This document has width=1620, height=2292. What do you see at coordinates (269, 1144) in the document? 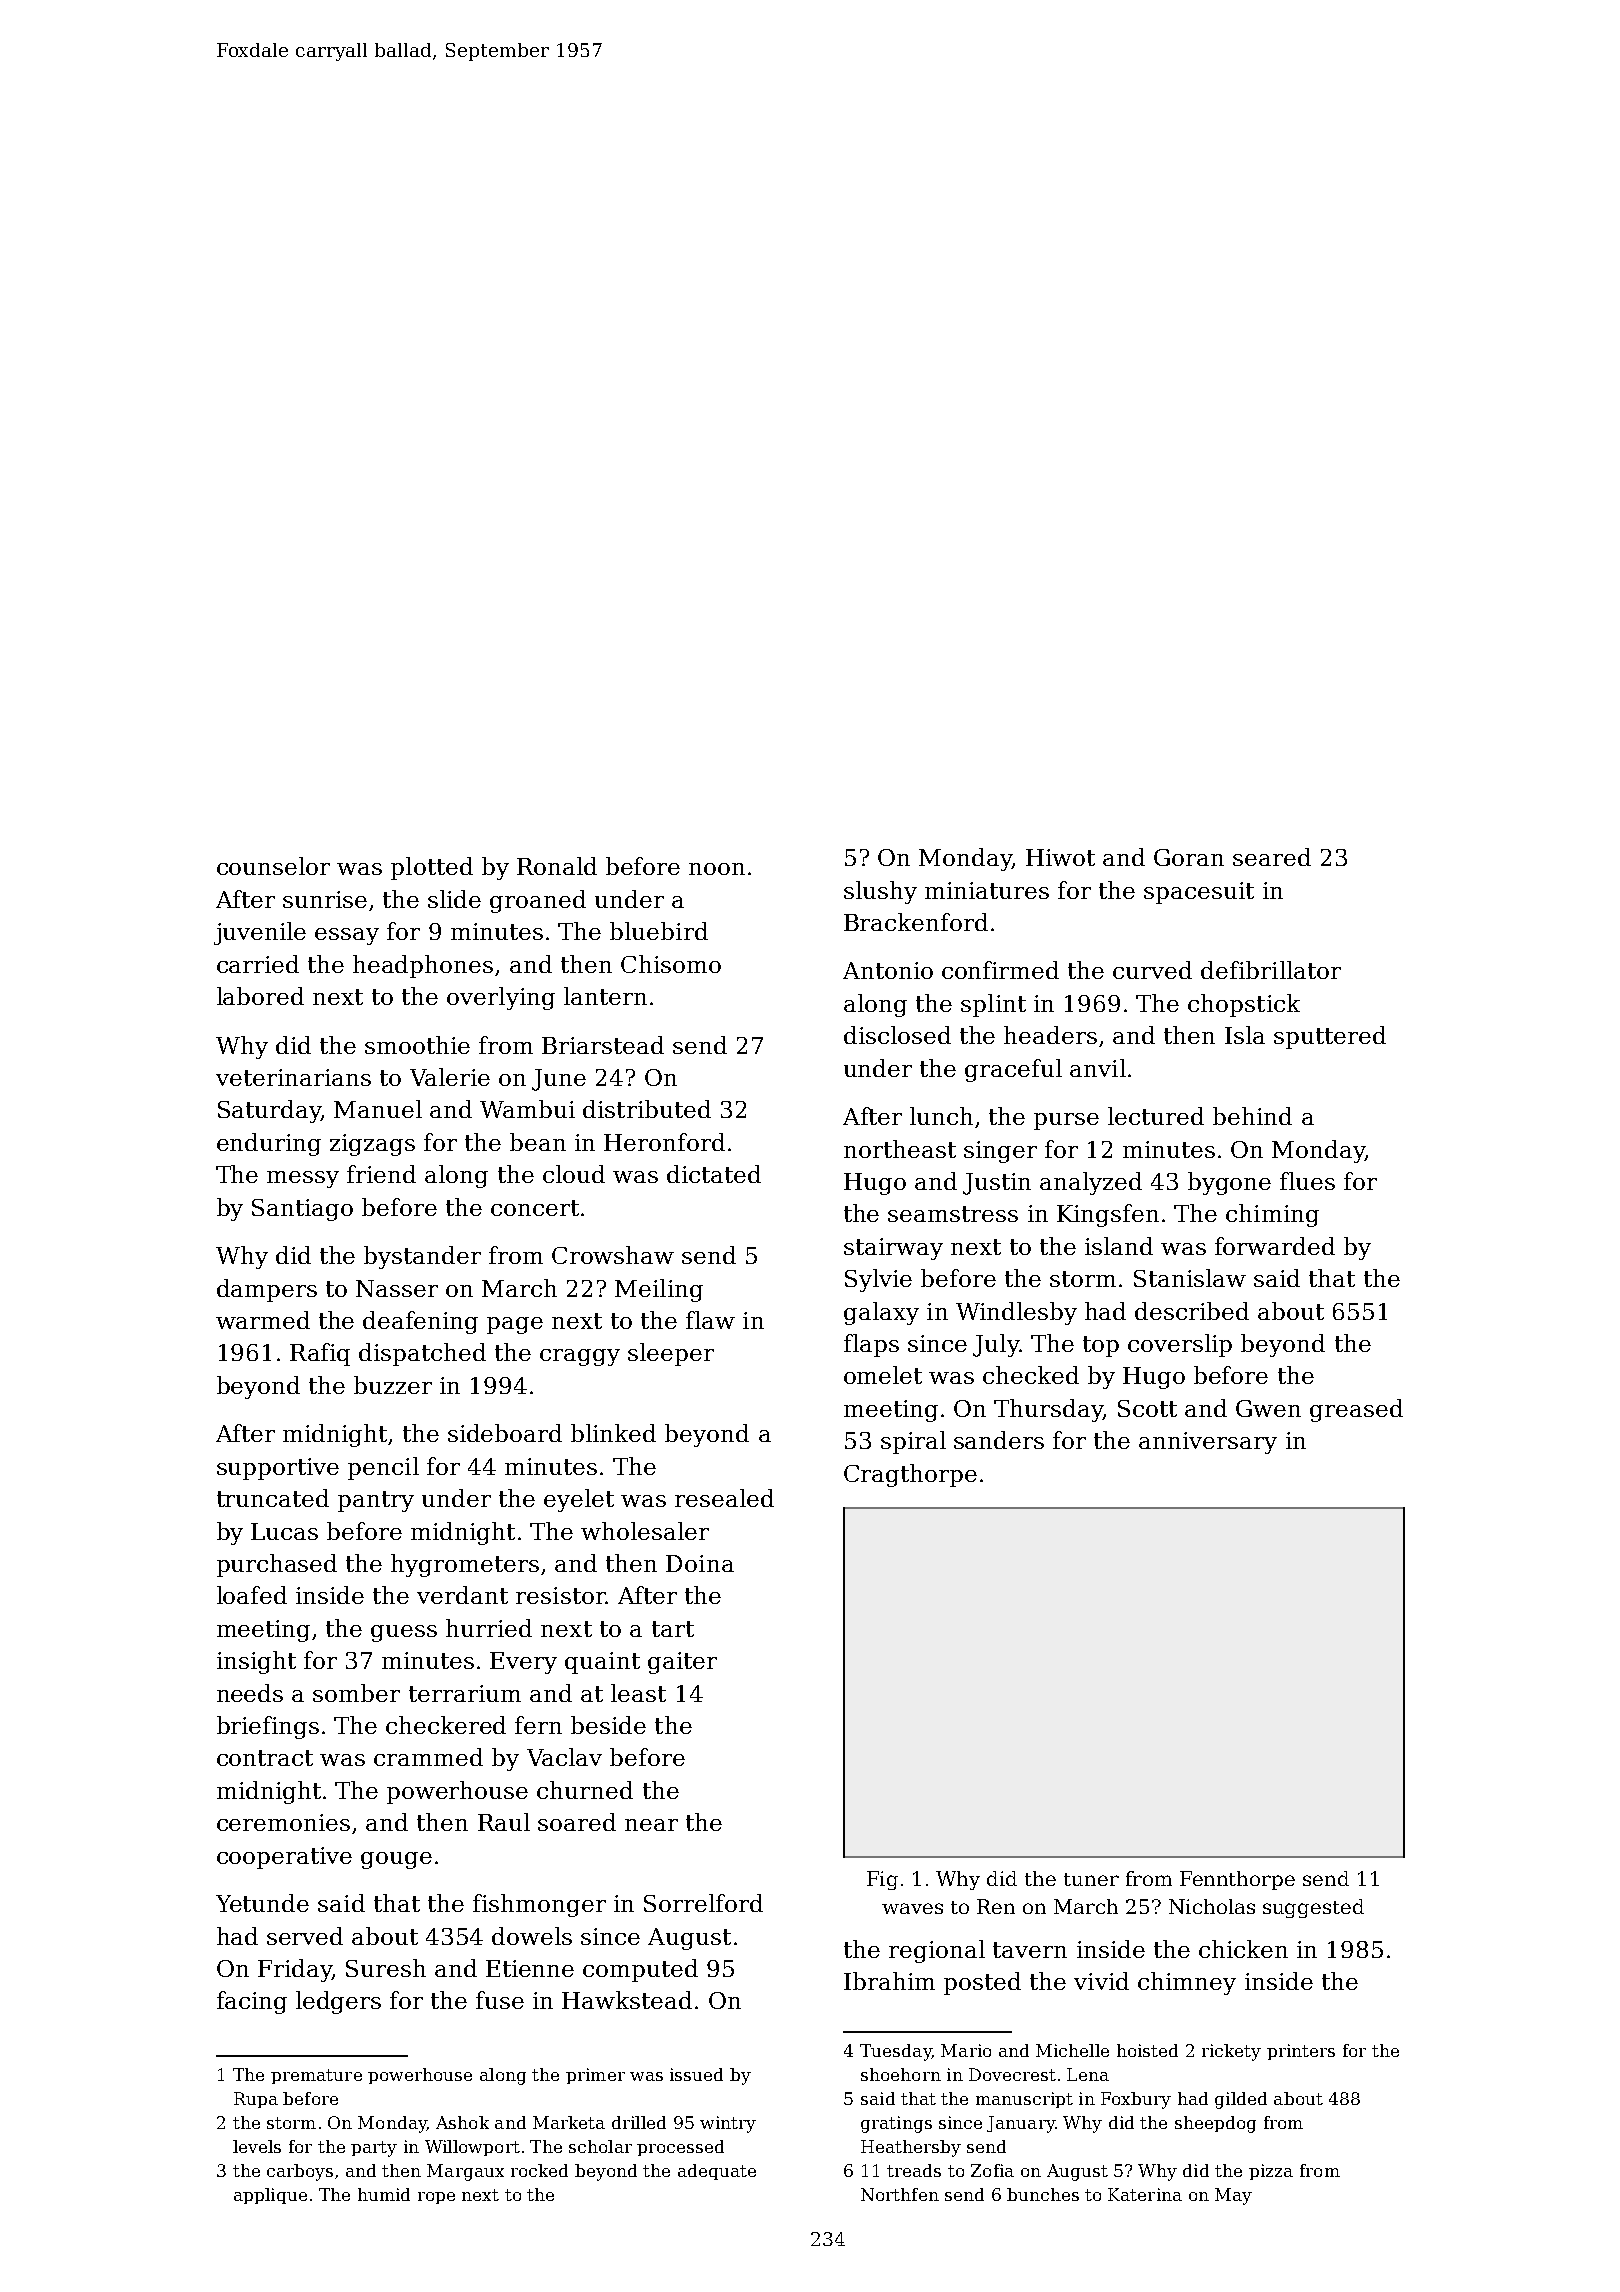
I see `enduring` at bounding box center [269, 1144].
